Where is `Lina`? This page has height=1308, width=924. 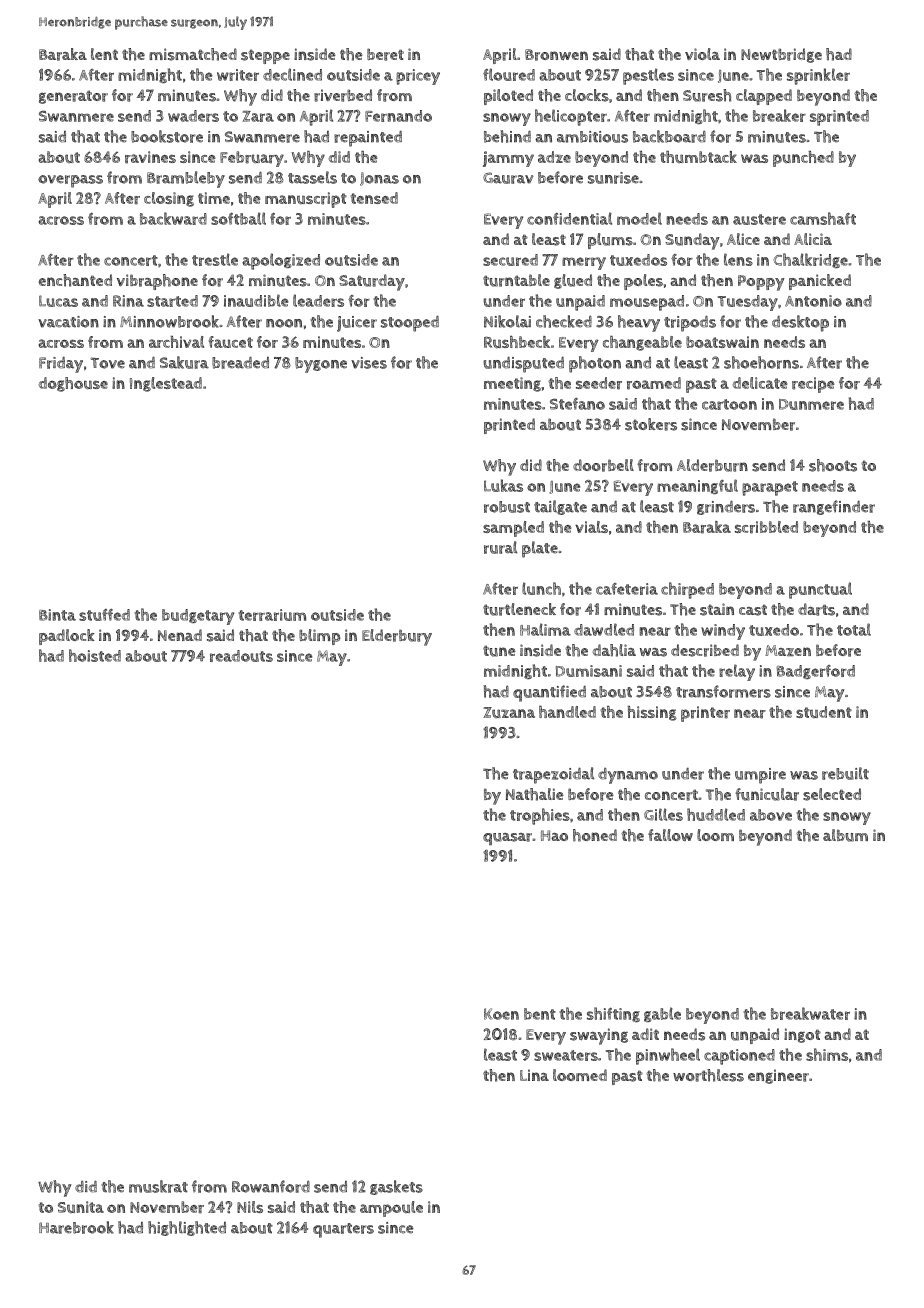 Lina is located at coordinates (534, 1075).
